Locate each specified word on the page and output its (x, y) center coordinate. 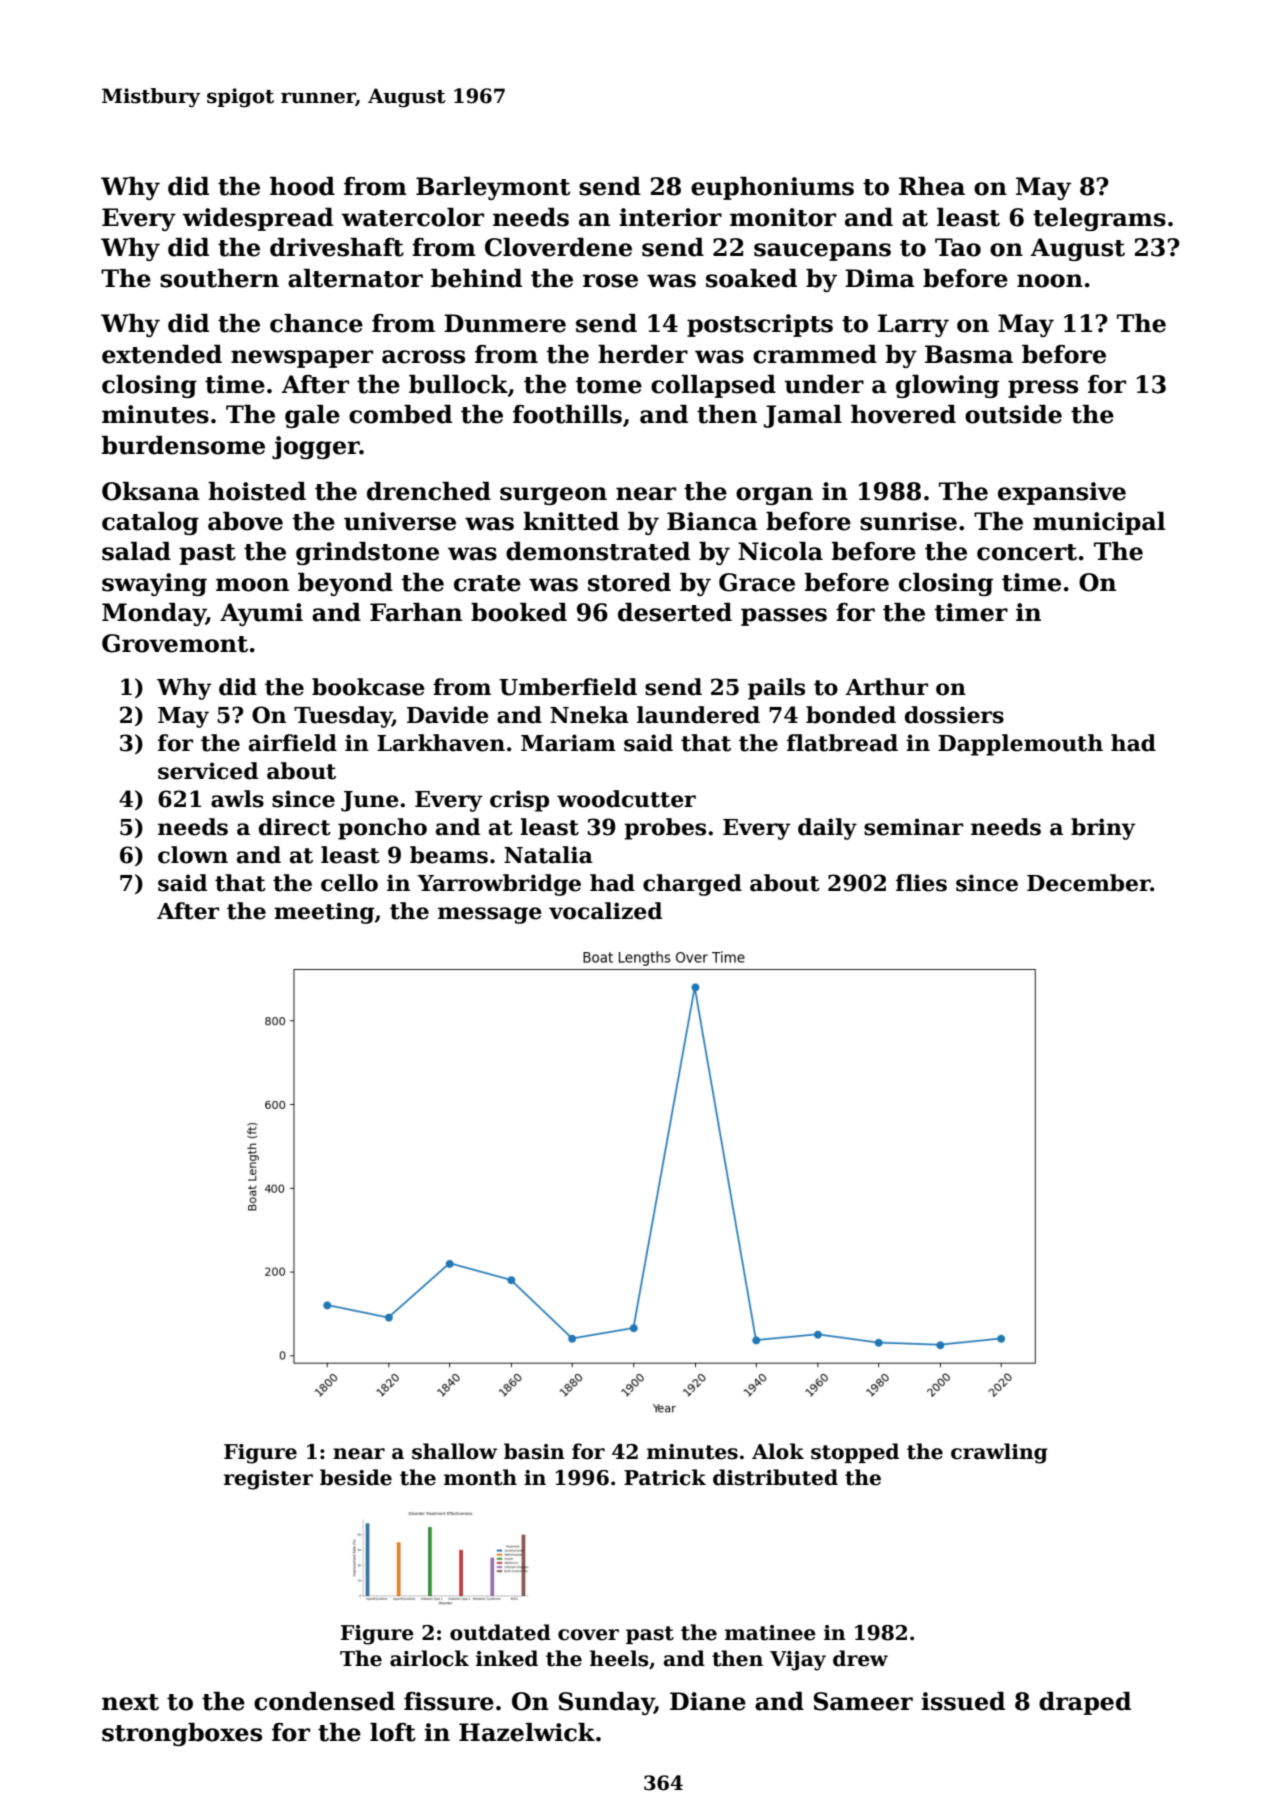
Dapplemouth (1020, 745)
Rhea (932, 186)
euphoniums (772, 188)
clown (193, 855)
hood (302, 186)
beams (449, 855)
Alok (778, 1451)
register (268, 1480)
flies (921, 883)
